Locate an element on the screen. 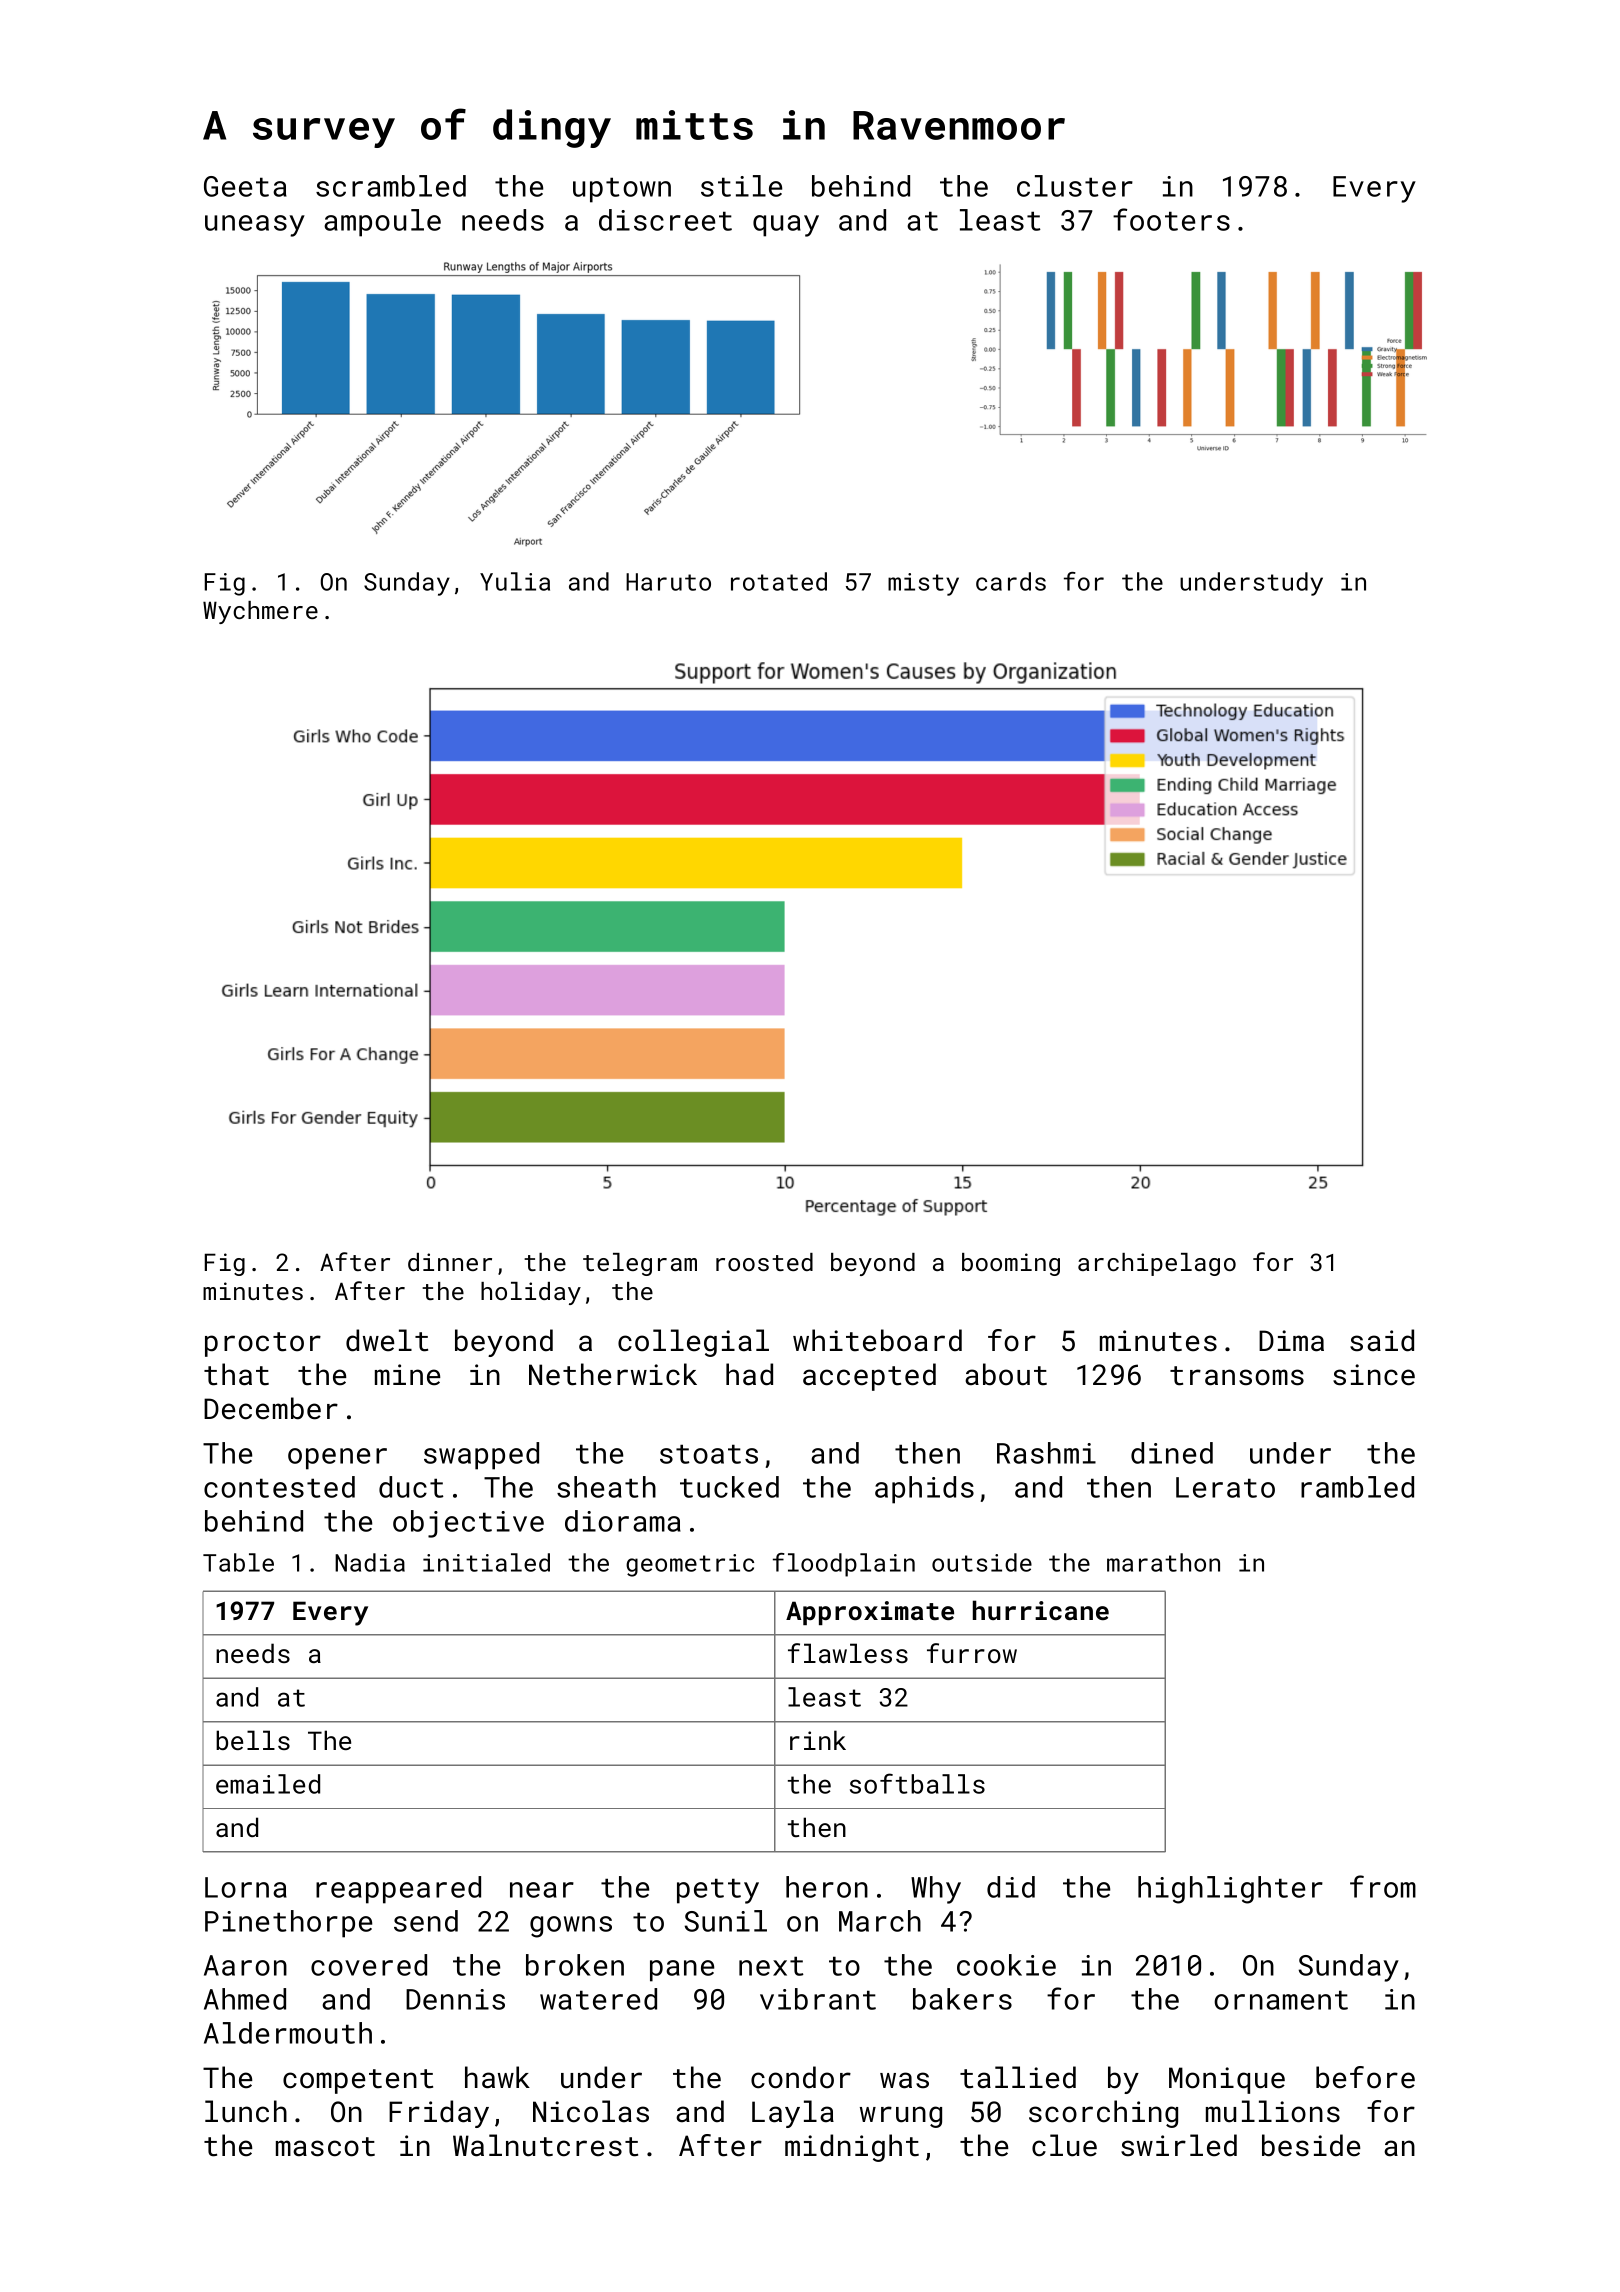  discreet is located at coordinates (665, 220).
